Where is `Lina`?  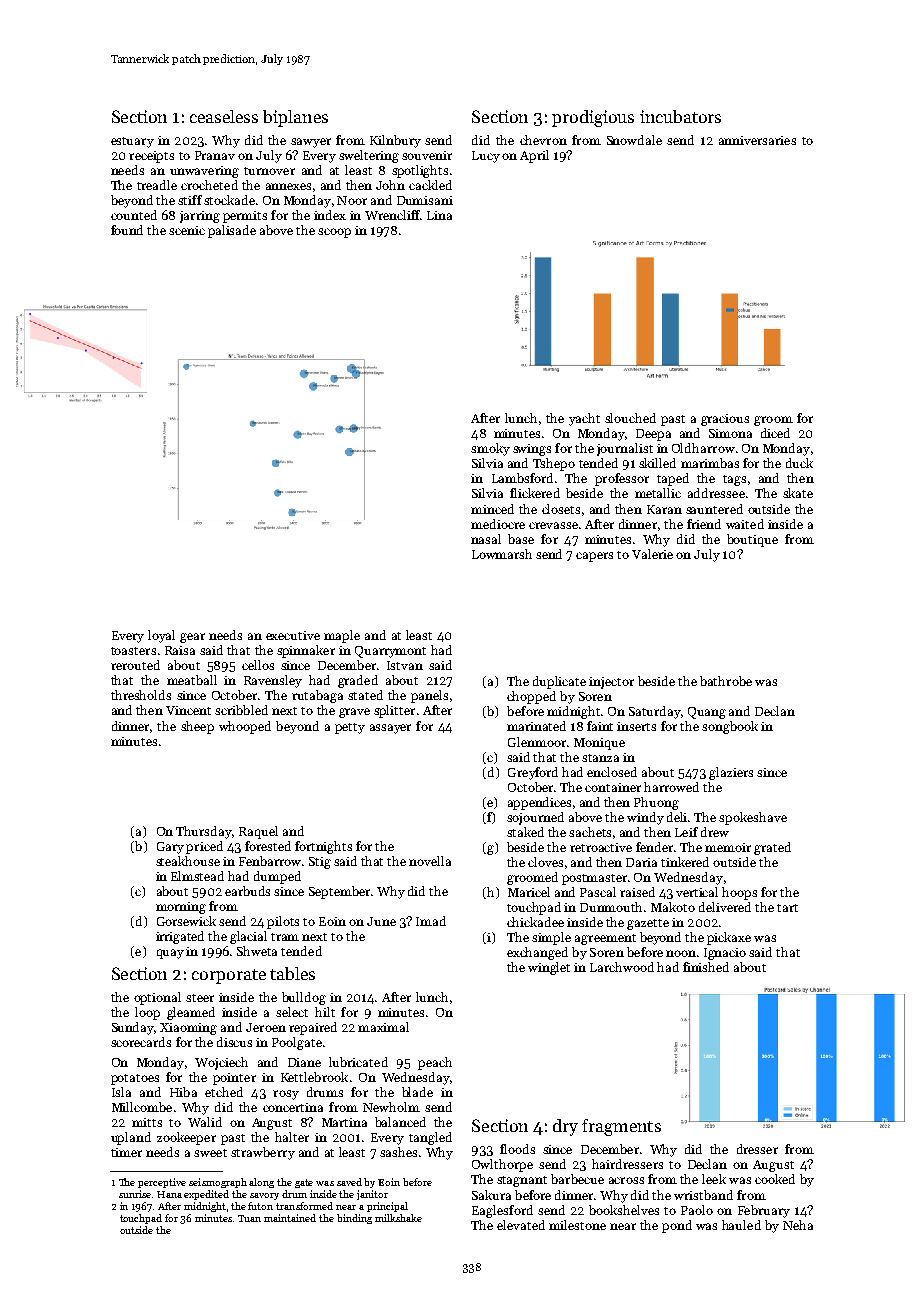 Lina is located at coordinates (439, 215).
